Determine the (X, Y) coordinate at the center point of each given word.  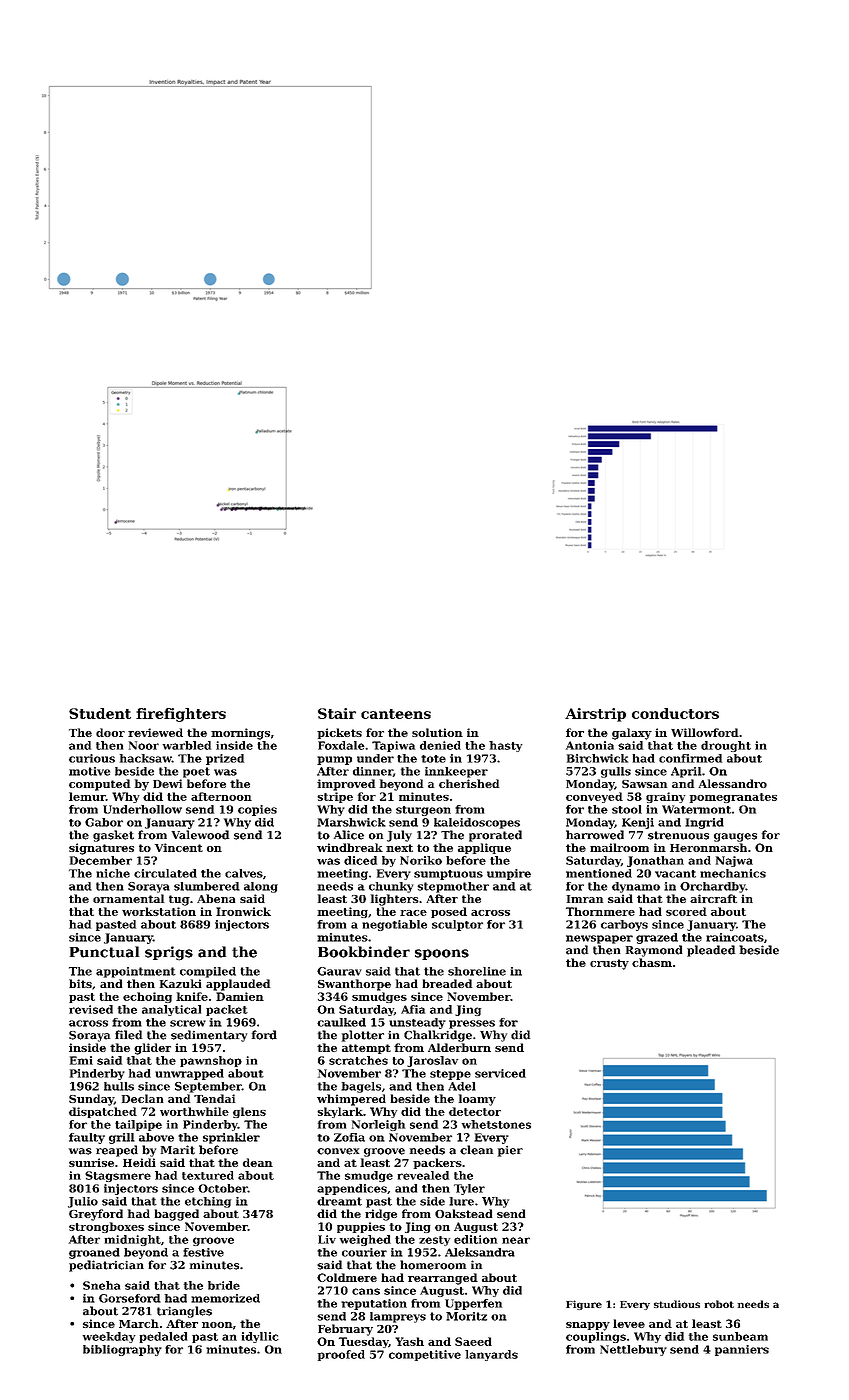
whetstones (496, 1124)
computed (99, 785)
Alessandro (732, 783)
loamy (477, 1100)
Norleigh (378, 1125)
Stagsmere (118, 1176)
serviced (500, 1073)
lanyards (491, 1355)
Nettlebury (633, 1350)
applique (484, 848)
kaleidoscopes (477, 823)
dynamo (636, 887)
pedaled (163, 1337)
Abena (216, 898)
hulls (119, 1086)
